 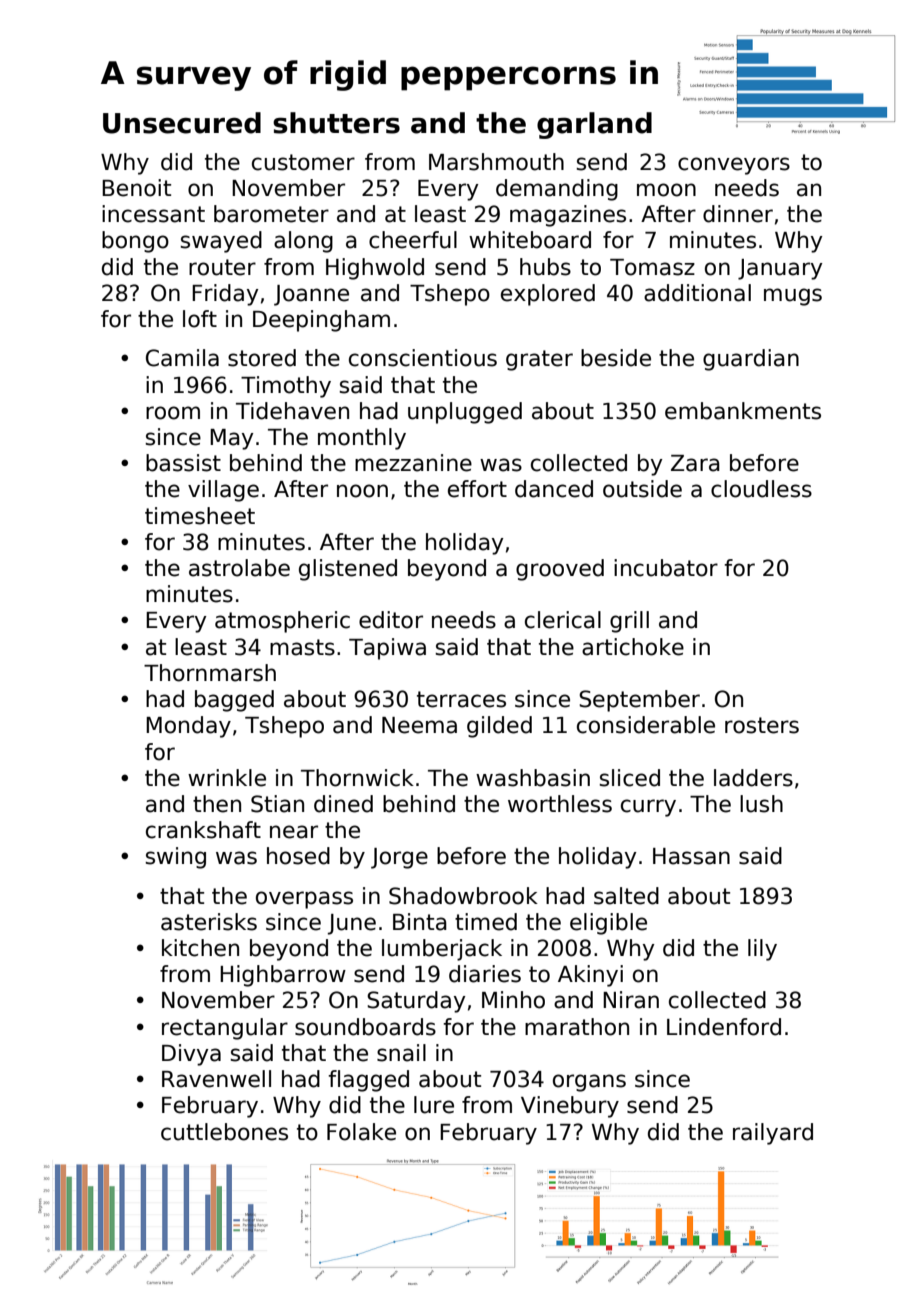 What do you see at coordinates (773, 1134) in the document?
I see `railyard` at bounding box center [773, 1134].
